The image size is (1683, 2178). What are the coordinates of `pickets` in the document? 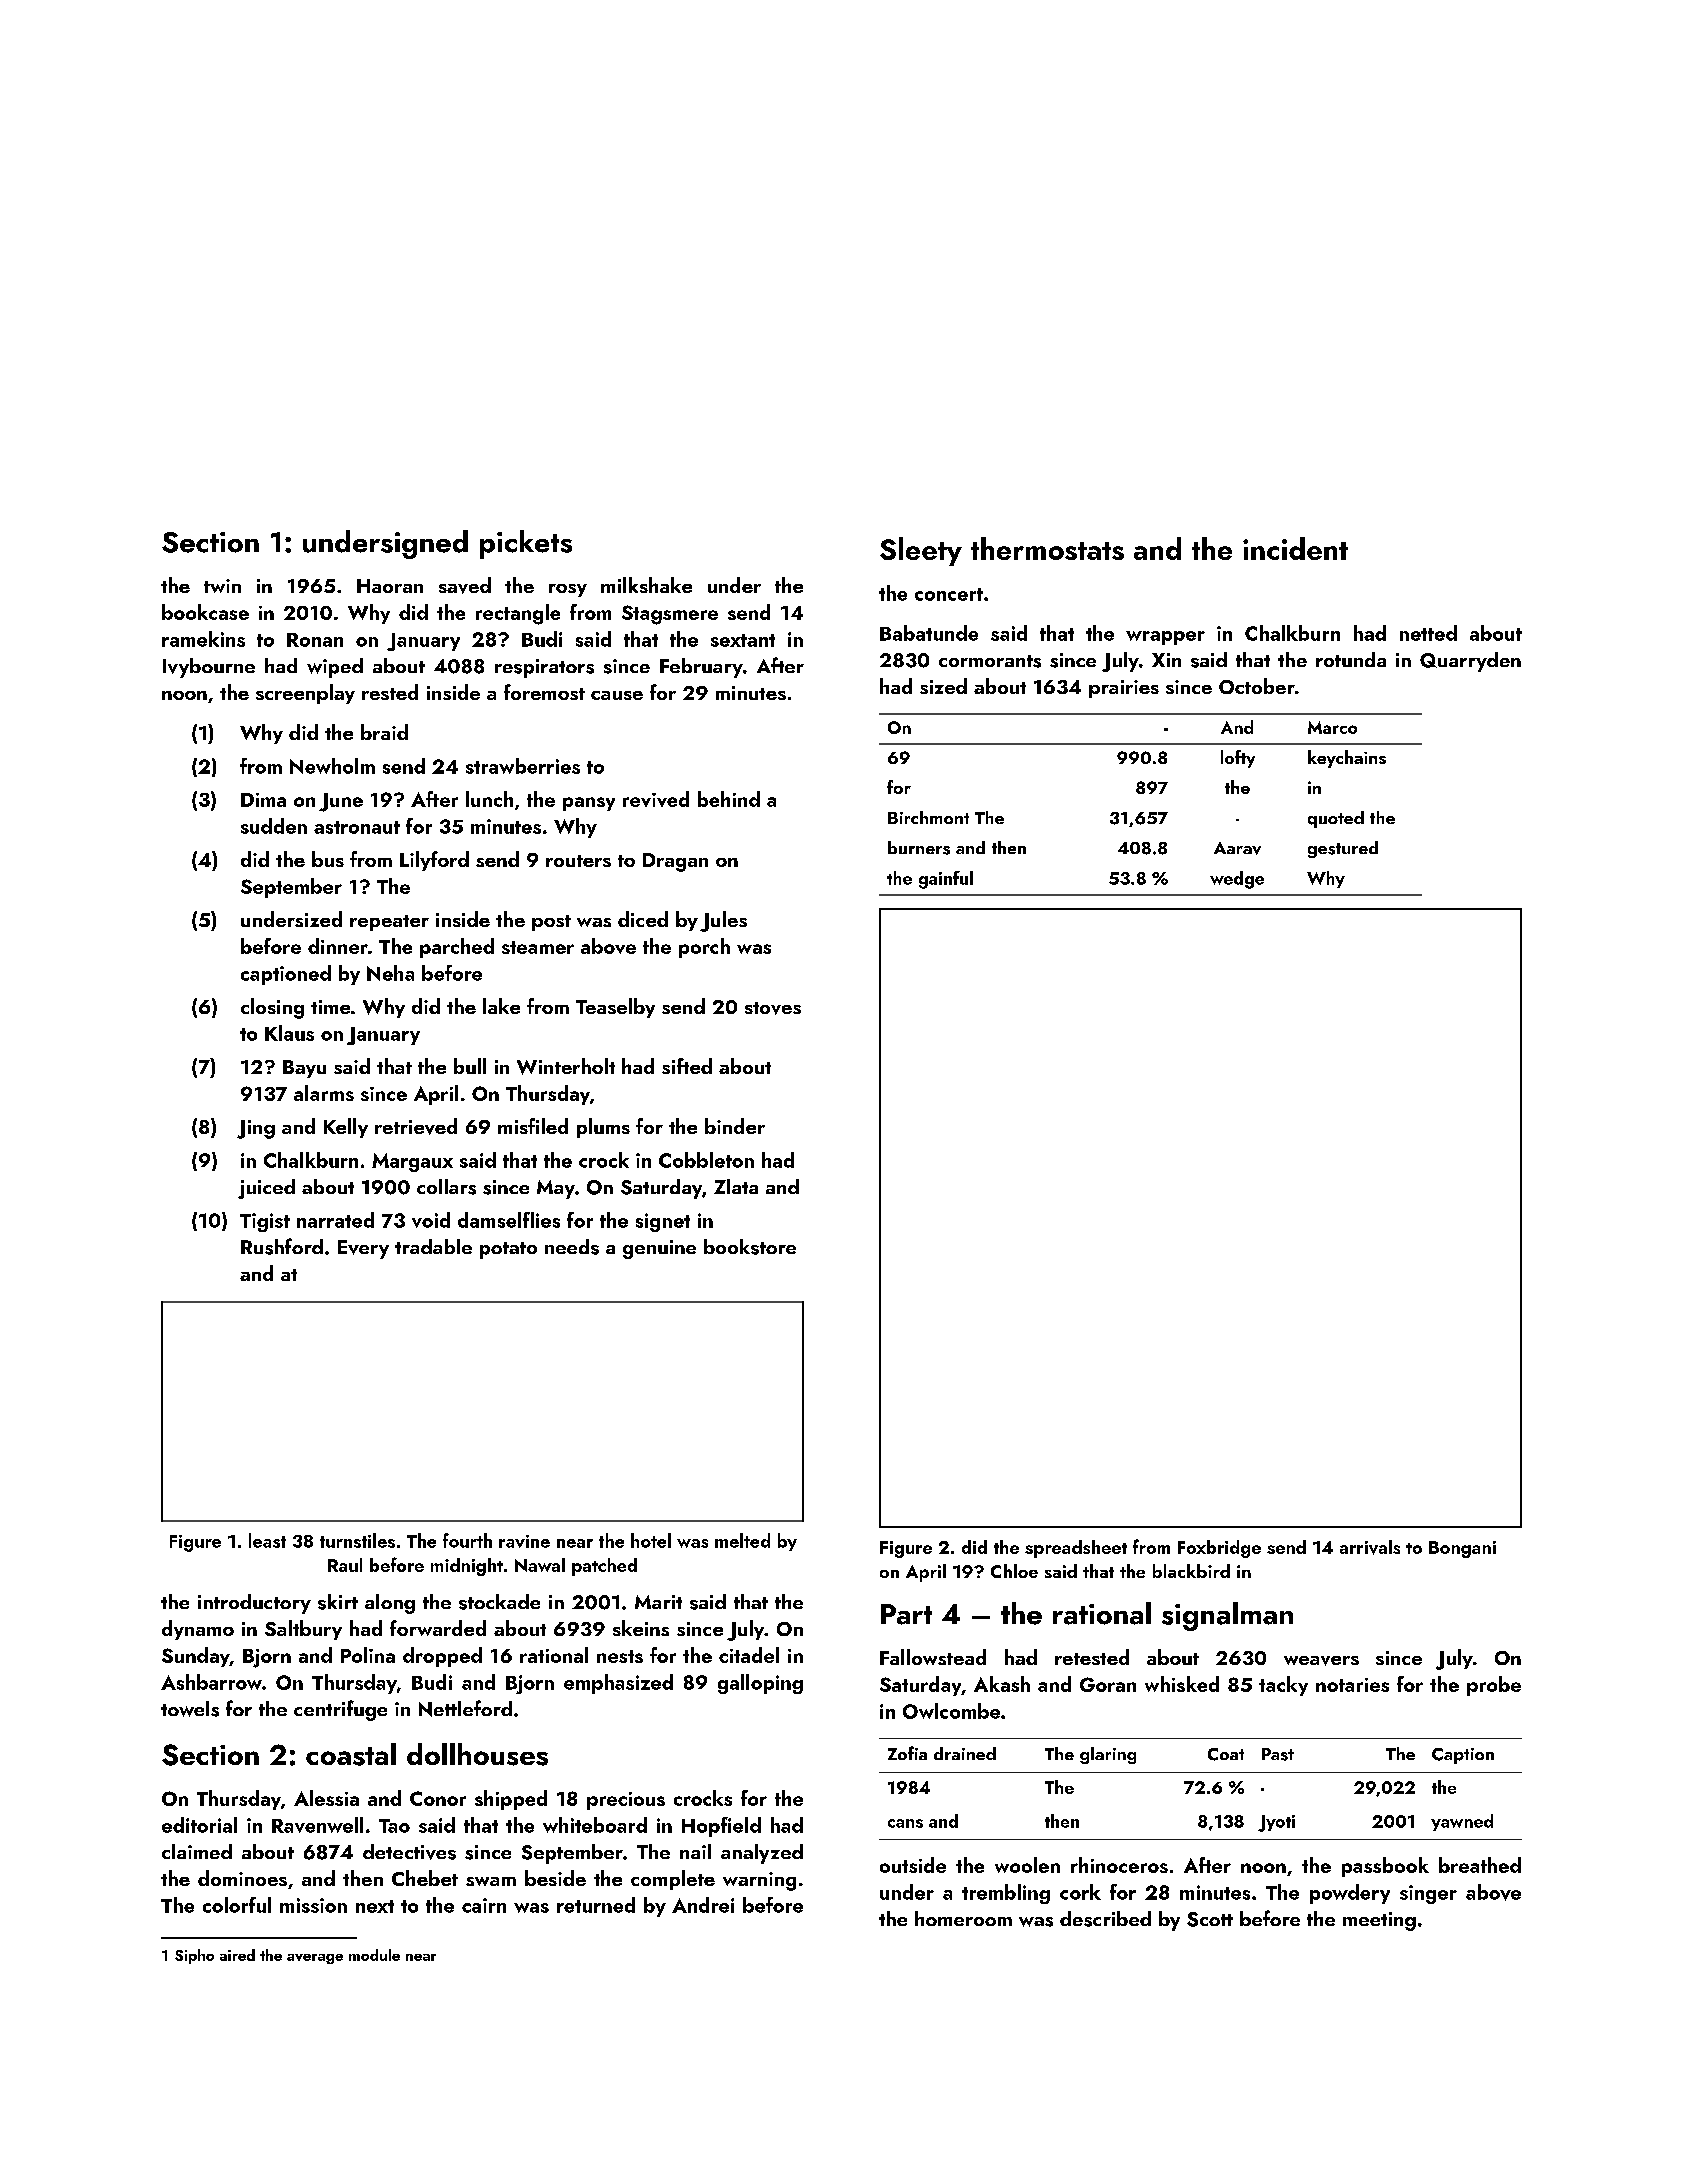 It's located at (526, 544).
